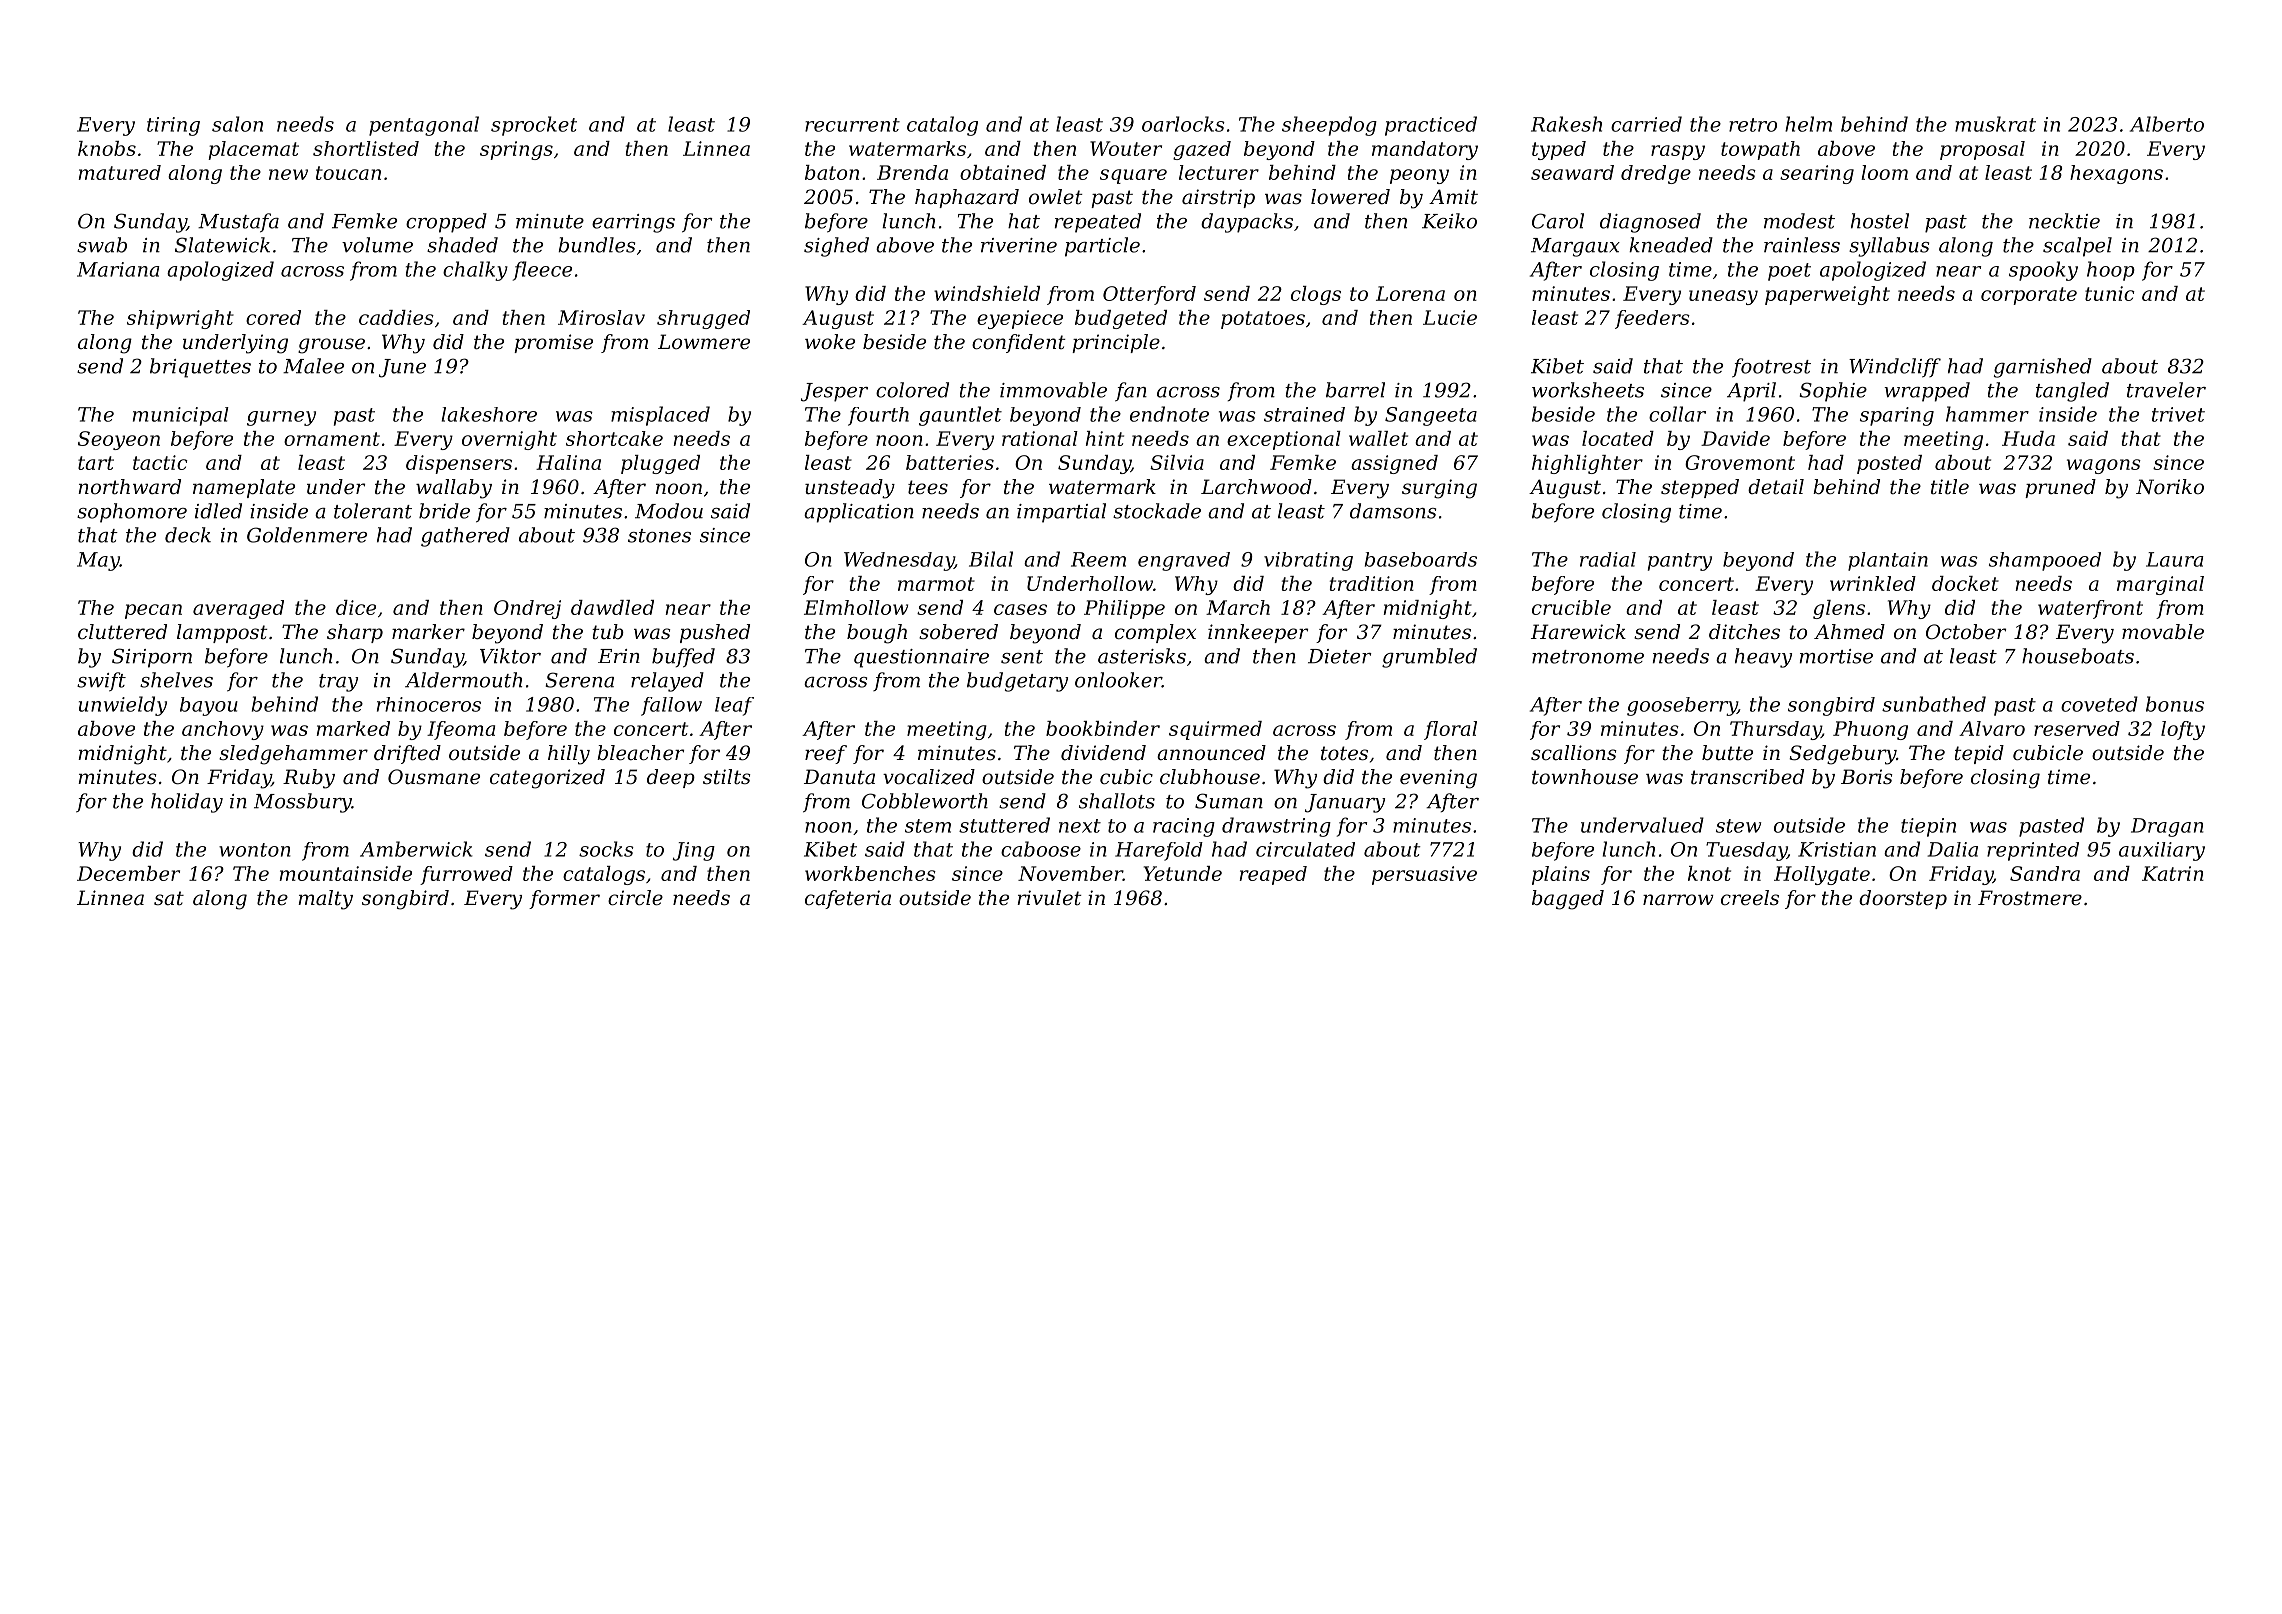 The image size is (2282, 1614). Describe the element at coordinates (188, 535) in the screenshot. I see `deck` at that location.
